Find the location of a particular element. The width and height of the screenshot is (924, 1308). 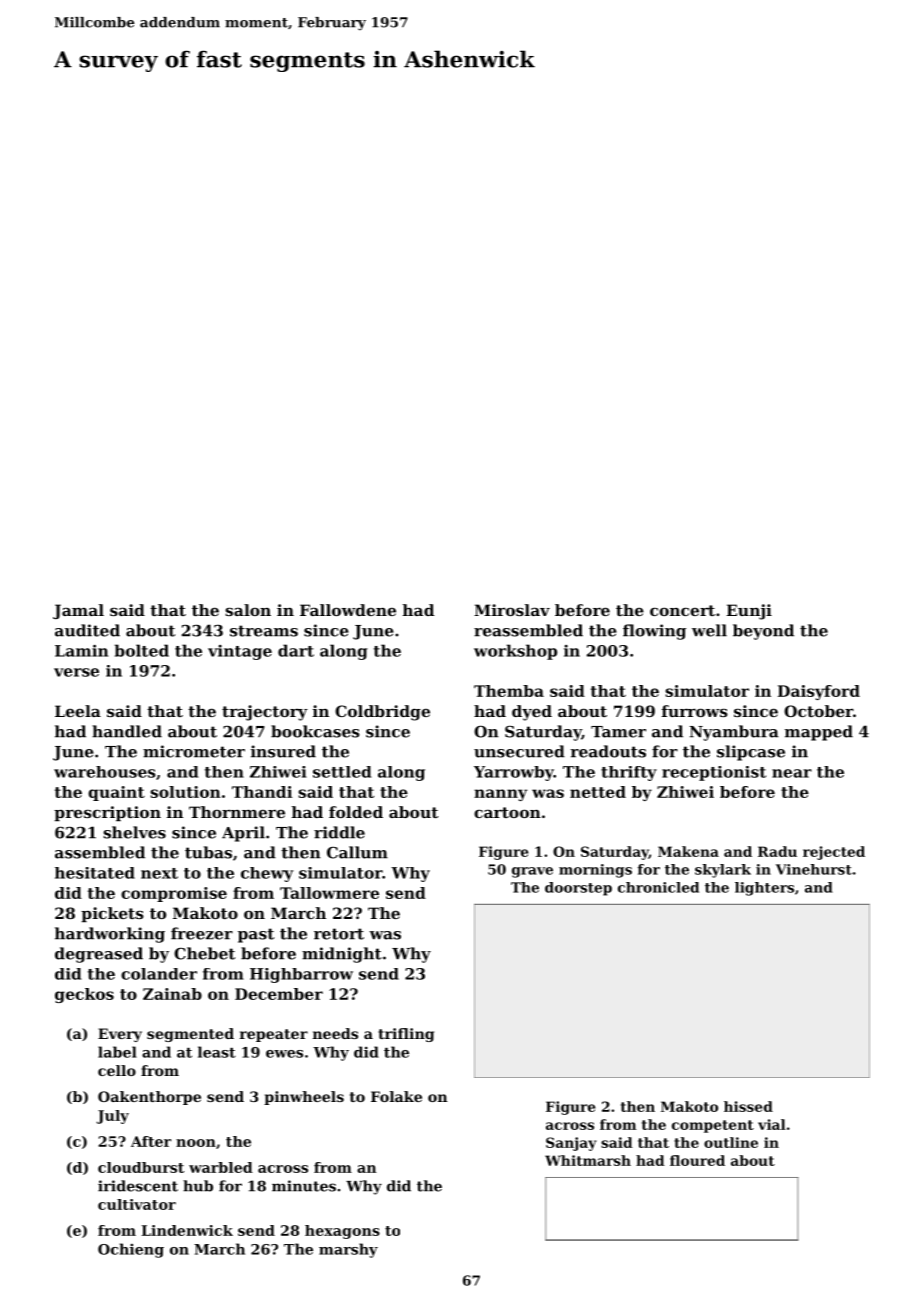

trifling is located at coordinates (406, 1035).
